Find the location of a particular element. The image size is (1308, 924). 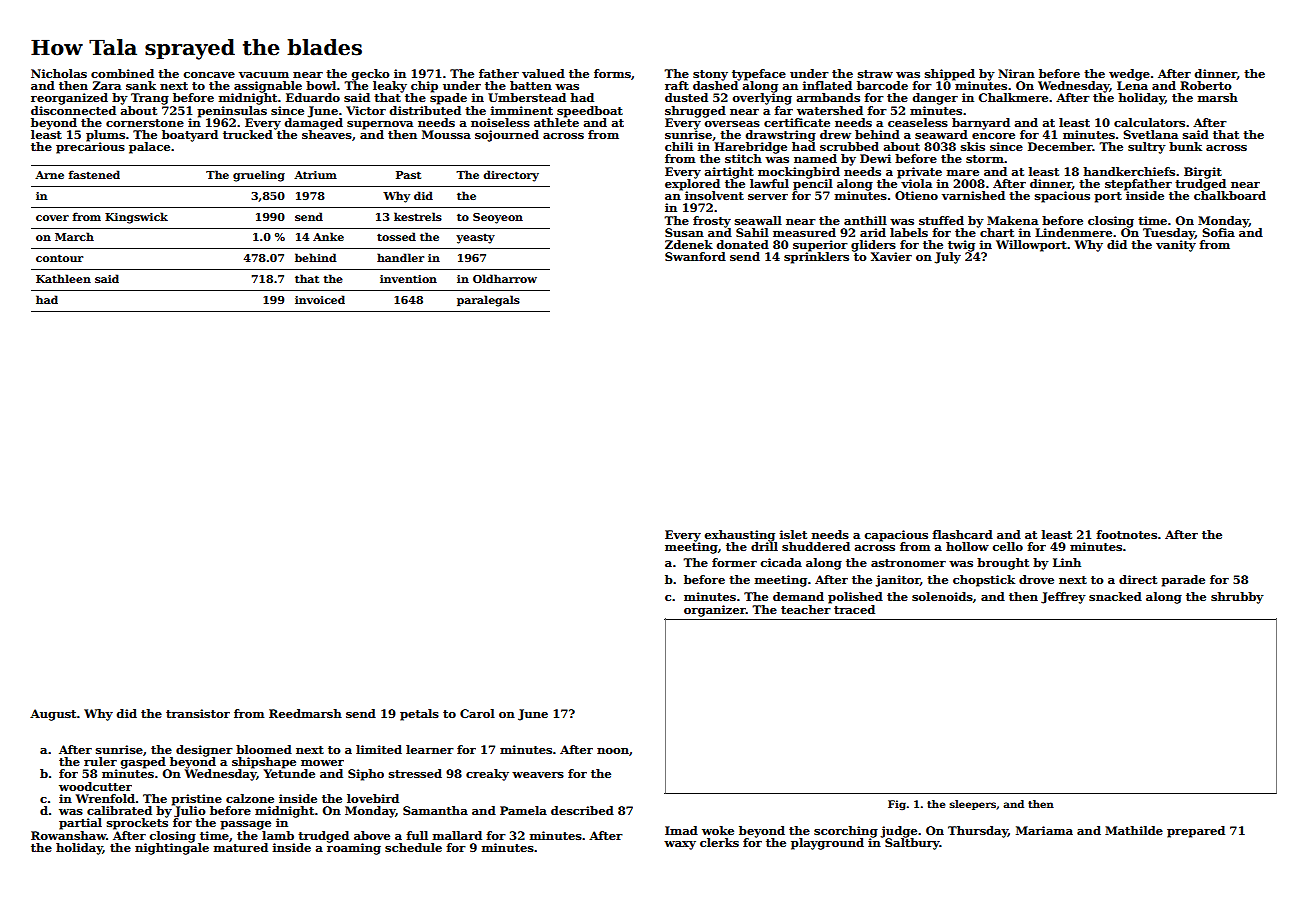

islet is located at coordinates (793, 534).
